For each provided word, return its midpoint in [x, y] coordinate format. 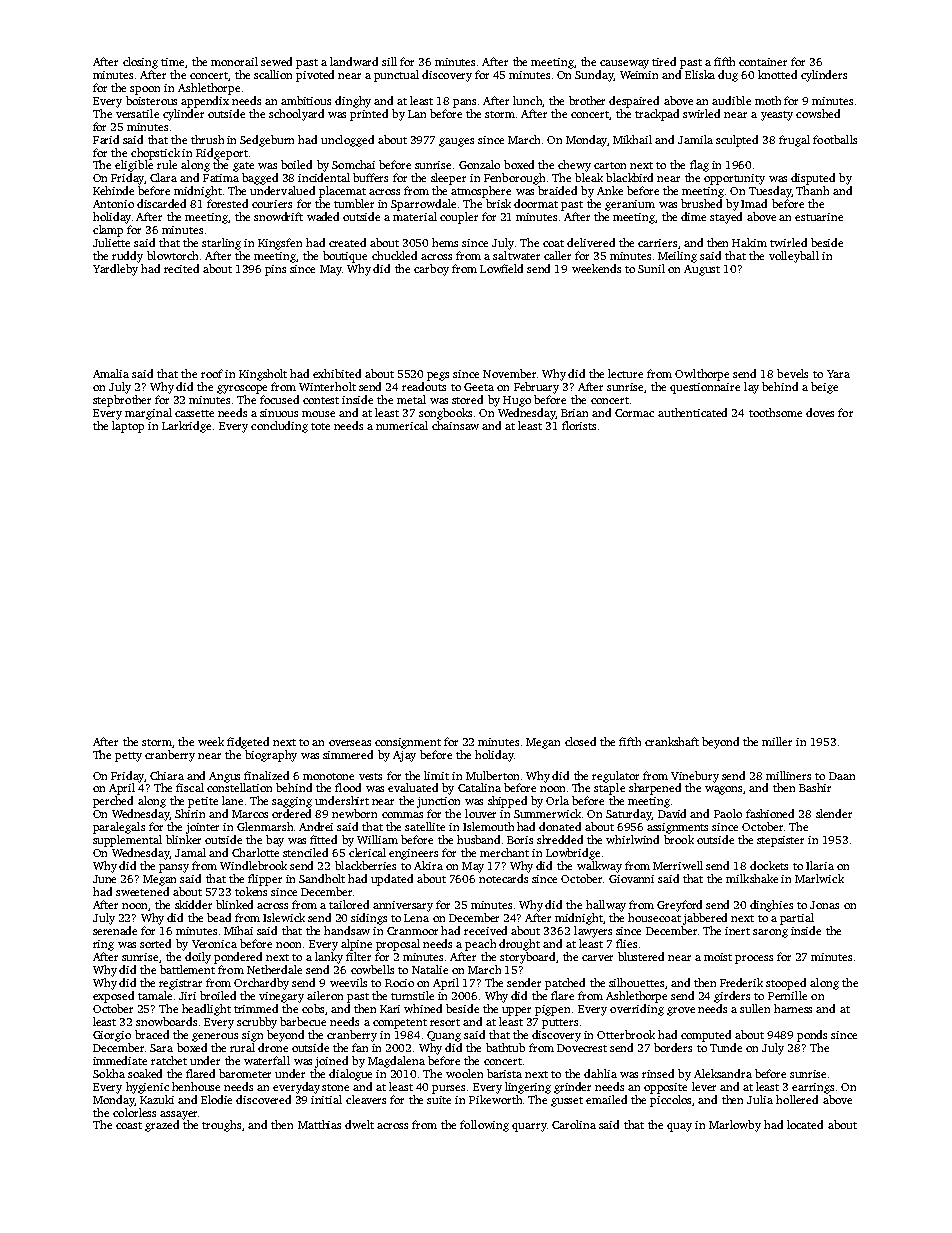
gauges [456, 142]
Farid [106, 139]
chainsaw [455, 425]
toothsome [775, 412]
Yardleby [115, 270]
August [702, 270]
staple [609, 789]
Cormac [634, 413]
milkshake [752, 878]
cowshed [818, 113]
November [509, 373]
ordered [291, 813]
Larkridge [186, 427]
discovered [263, 1099]
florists [579, 425]
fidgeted [248, 743]
